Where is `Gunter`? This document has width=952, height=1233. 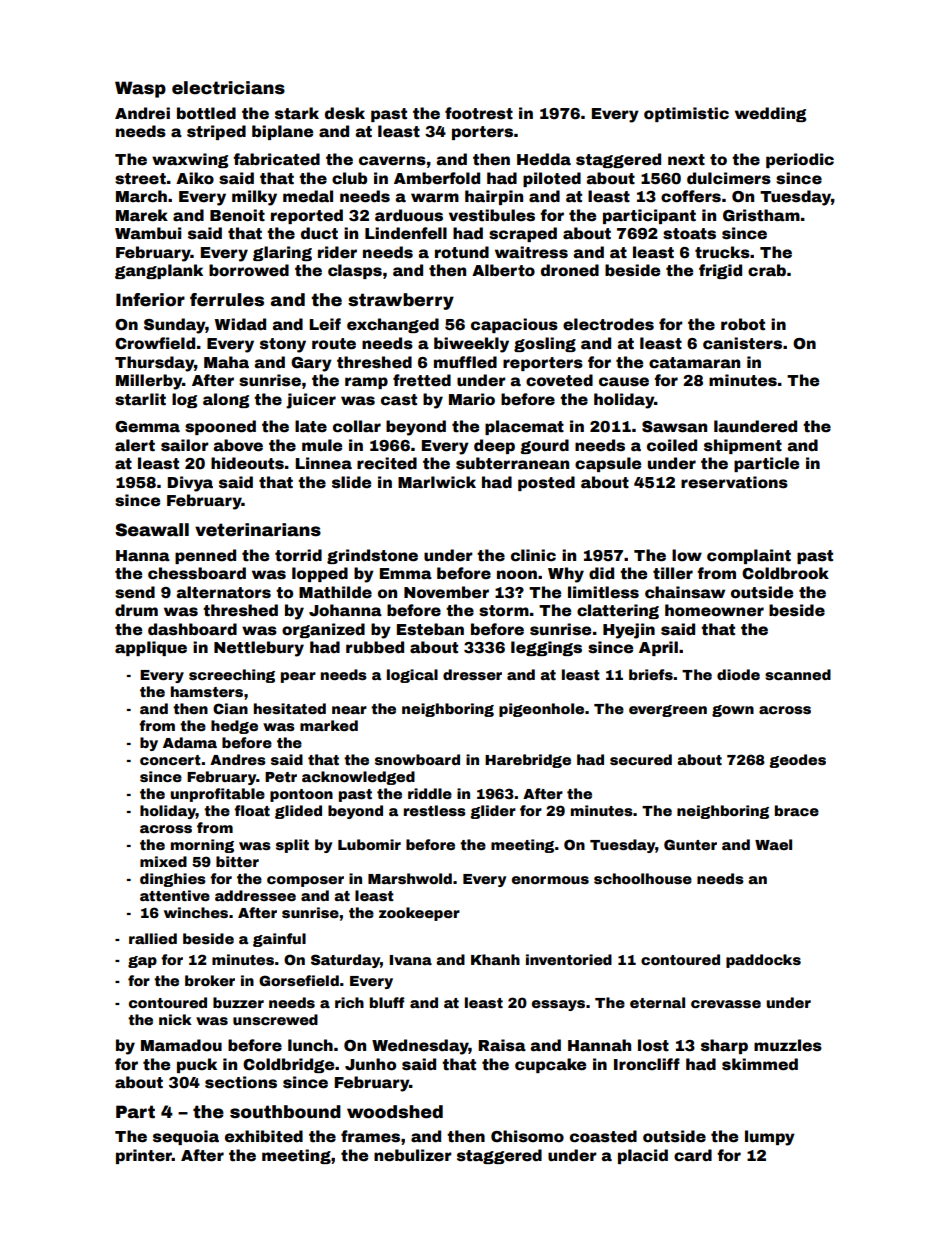 Gunter is located at coordinates (690, 844).
